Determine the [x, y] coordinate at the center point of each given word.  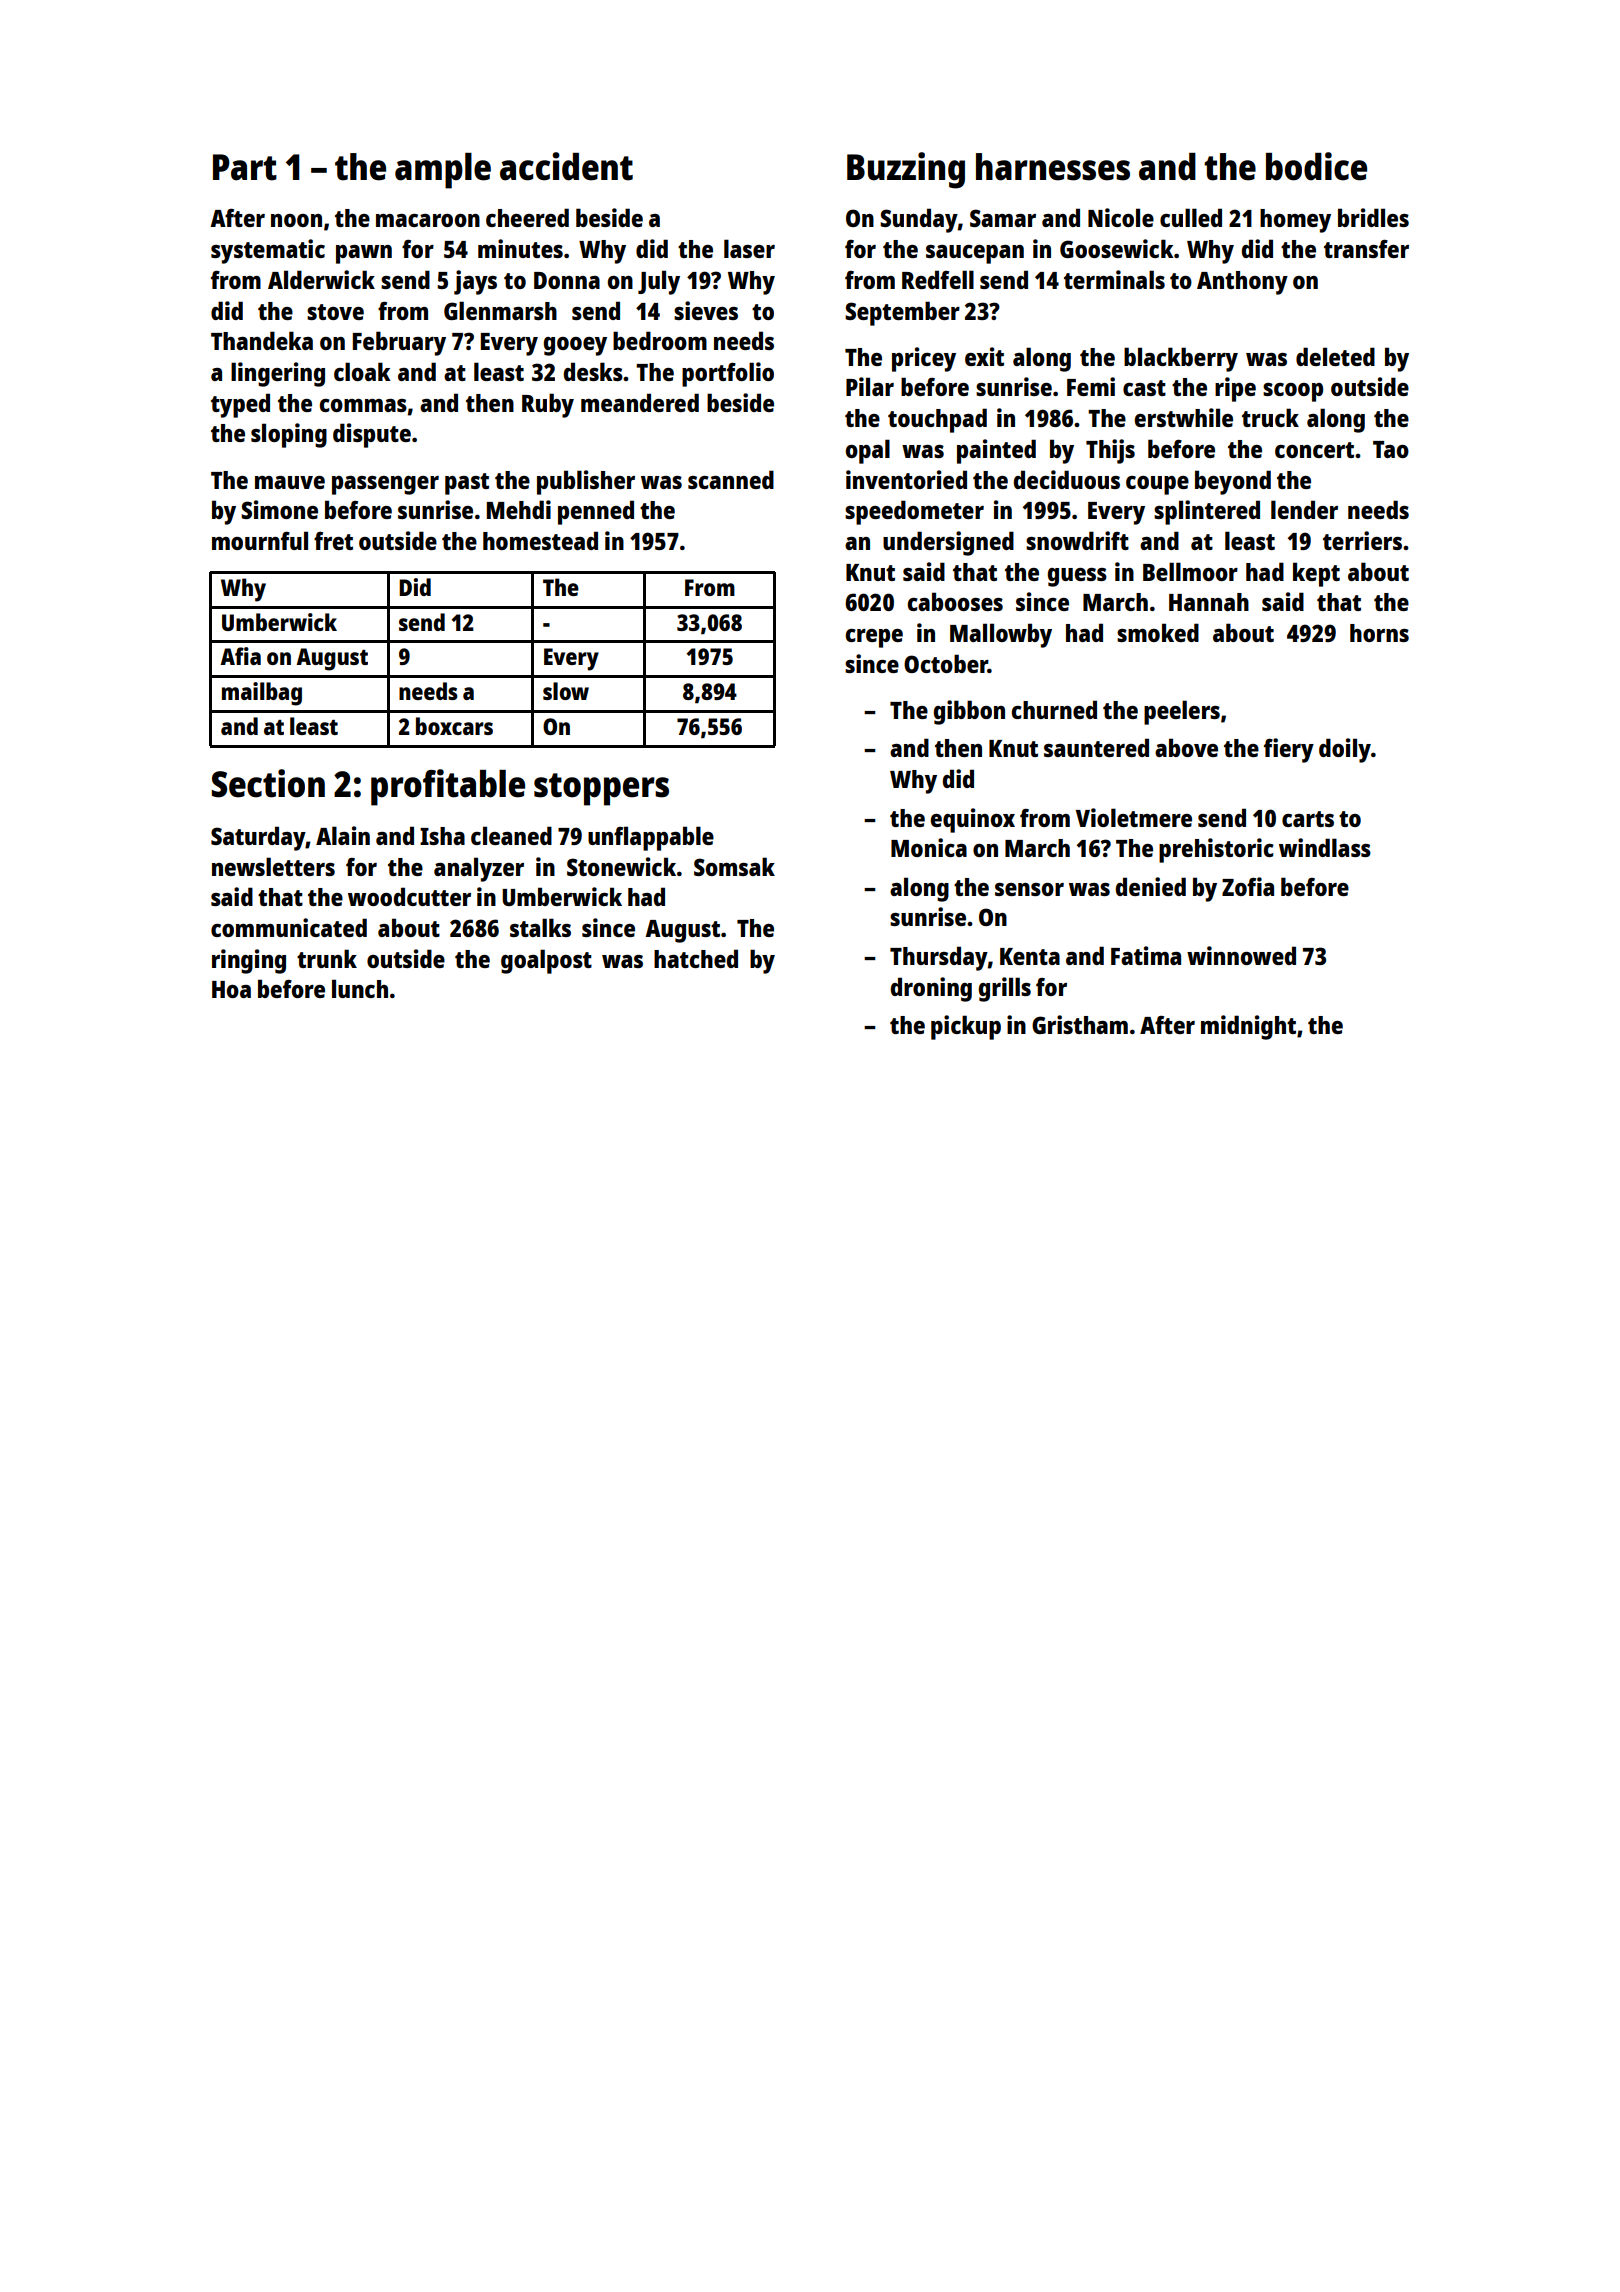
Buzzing [906, 170]
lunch [360, 988]
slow [566, 691]
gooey [575, 346]
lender [1304, 509]
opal [867, 451]
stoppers [601, 789]
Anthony [1242, 283]
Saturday [258, 838]
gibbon [969, 712]
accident [566, 166]
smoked [1158, 632]
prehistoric [1216, 850]
